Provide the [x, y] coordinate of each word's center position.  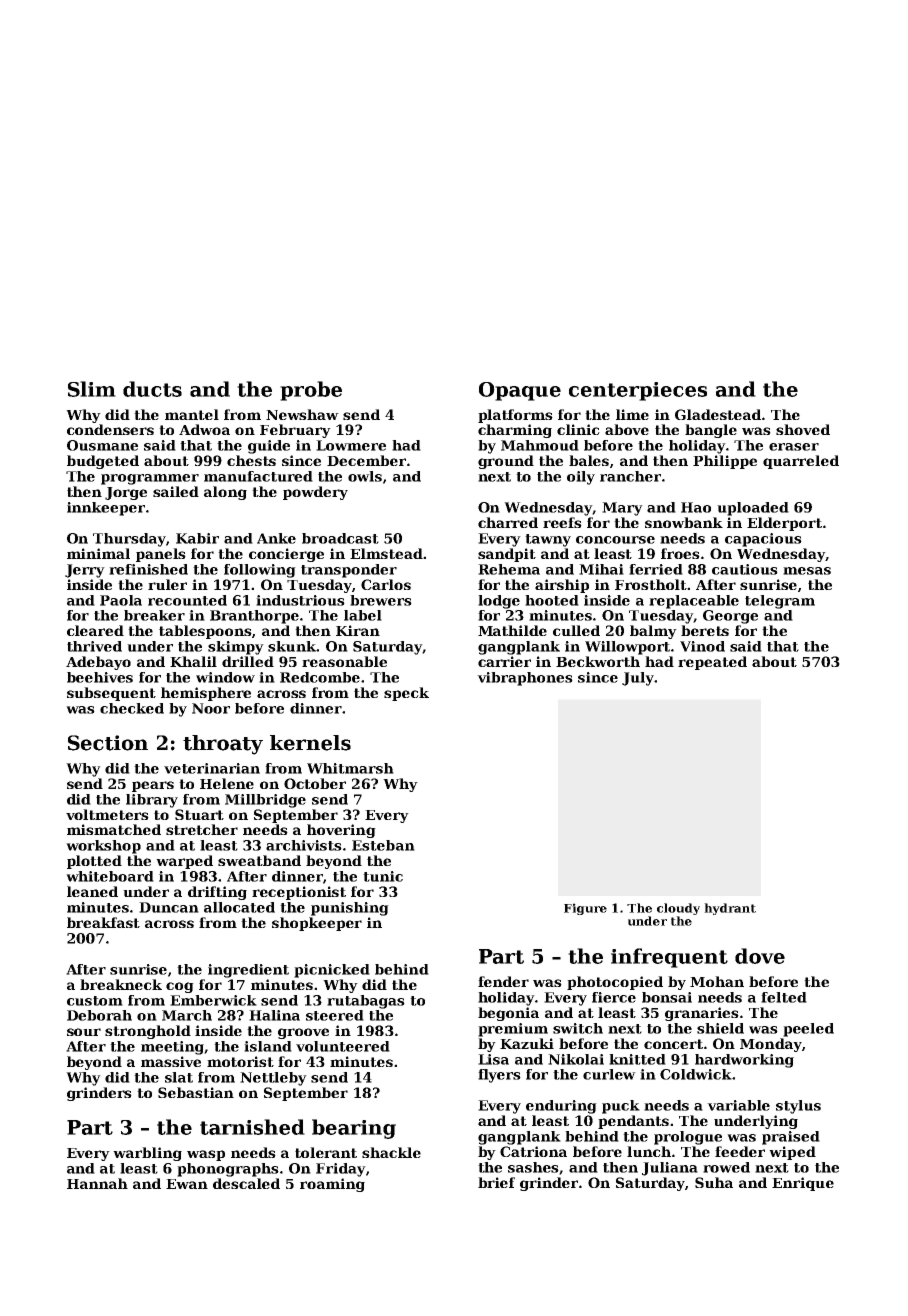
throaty [223, 745]
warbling [147, 1154]
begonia [508, 1014]
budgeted [103, 462]
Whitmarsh [350, 768]
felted [784, 997]
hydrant [730, 909]
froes [680, 553]
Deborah [99, 1015]
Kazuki [527, 1043]
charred [508, 522]
